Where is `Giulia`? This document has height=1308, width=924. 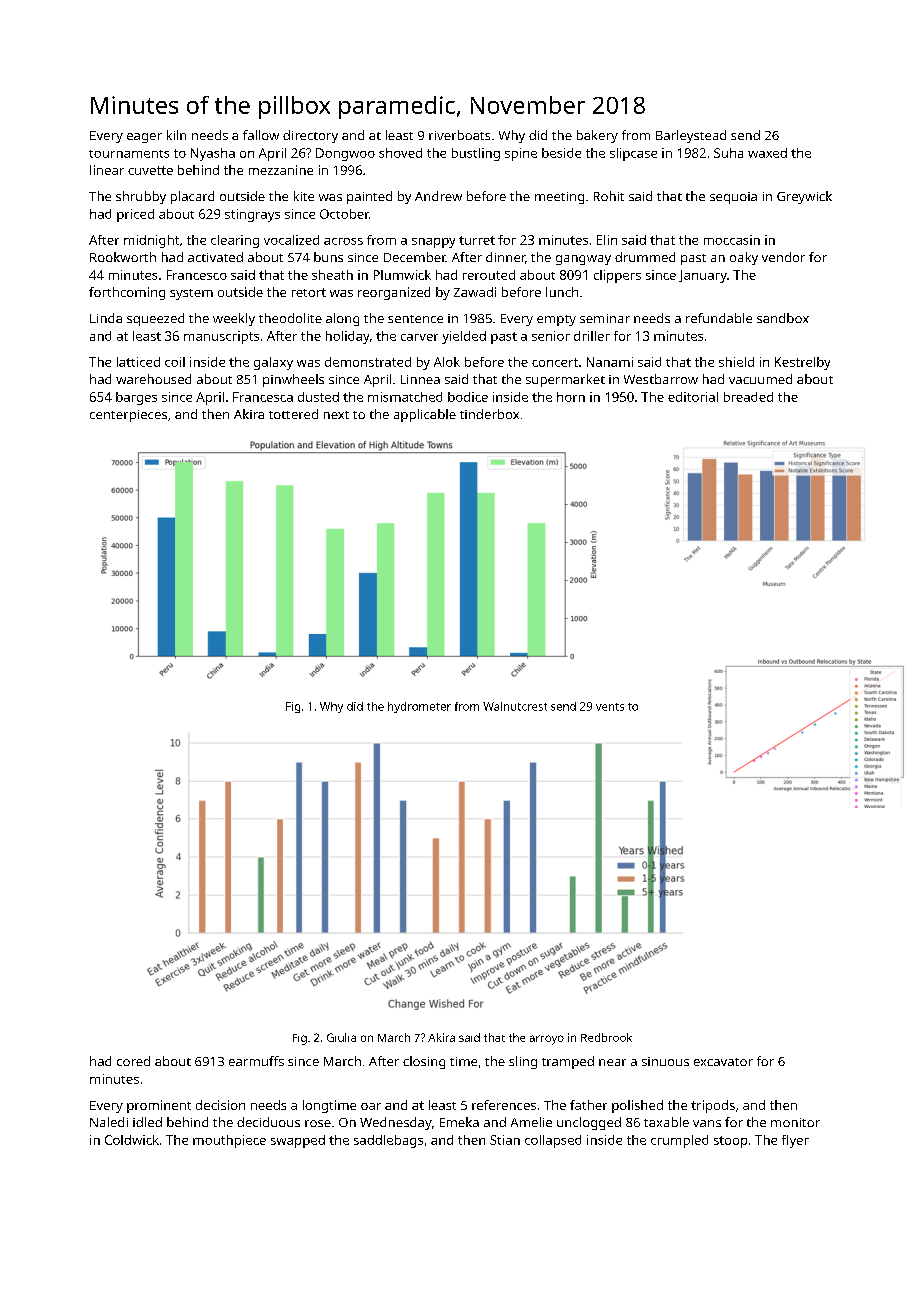
Giulia is located at coordinates (341, 1037).
